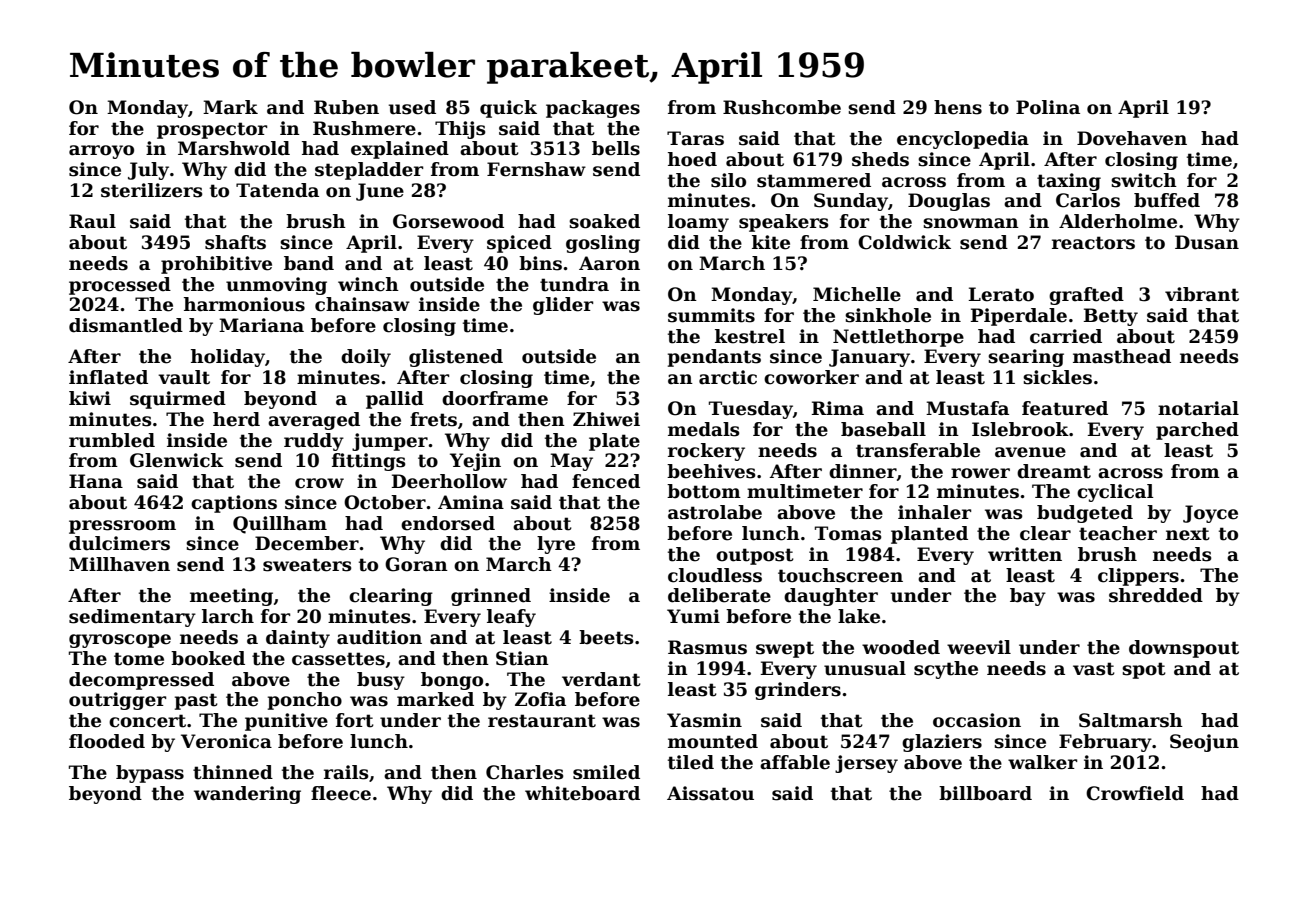 This document has height=924, width=1308. Describe the element at coordinates (216, 265) in the document. I see `prohibitive` at that location.
